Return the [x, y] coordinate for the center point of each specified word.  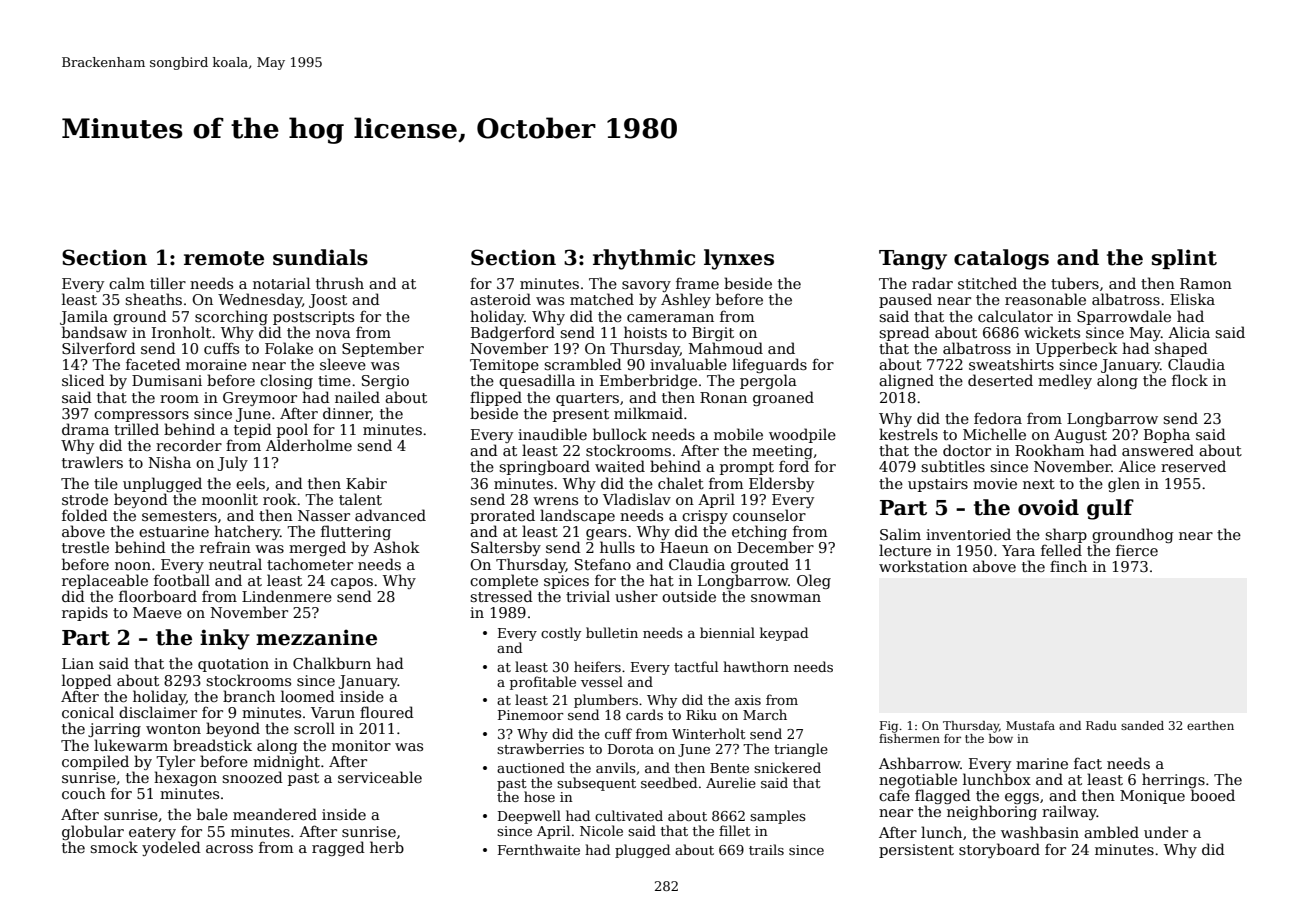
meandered [275, 814]
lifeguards [769, 365]
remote [224, 258]
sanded [1142, 725]
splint [1184, 259]
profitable [543, 683]
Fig [889, 727]
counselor [769, 515]
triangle [801, 750]
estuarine [174, 531]
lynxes [739, 259]
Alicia [1189, 332]
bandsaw [94, 332]
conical [88, 712]
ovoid [1048, 507]
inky [225, 639]
